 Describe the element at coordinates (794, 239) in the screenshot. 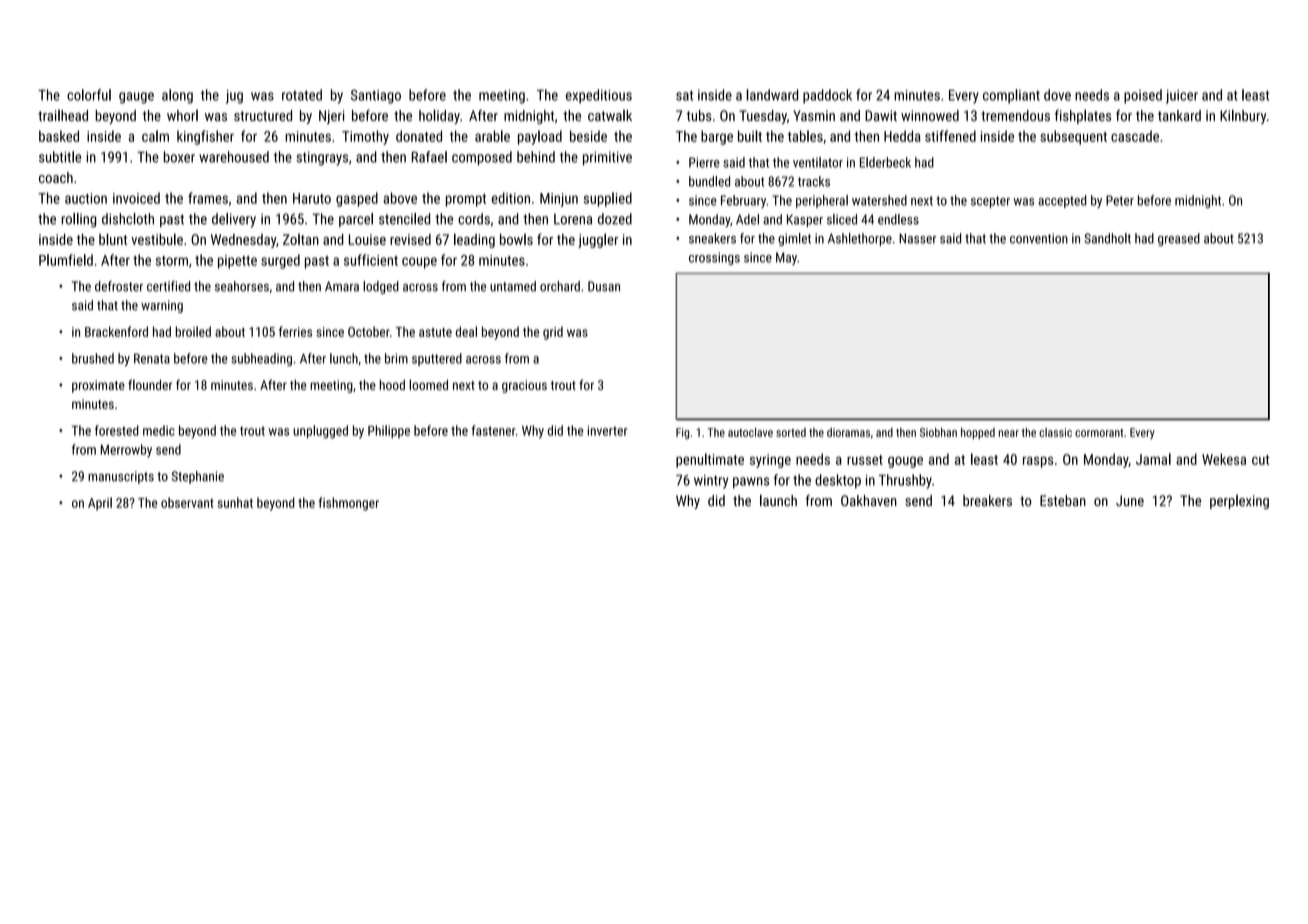

I see `gimlet` at that location.
